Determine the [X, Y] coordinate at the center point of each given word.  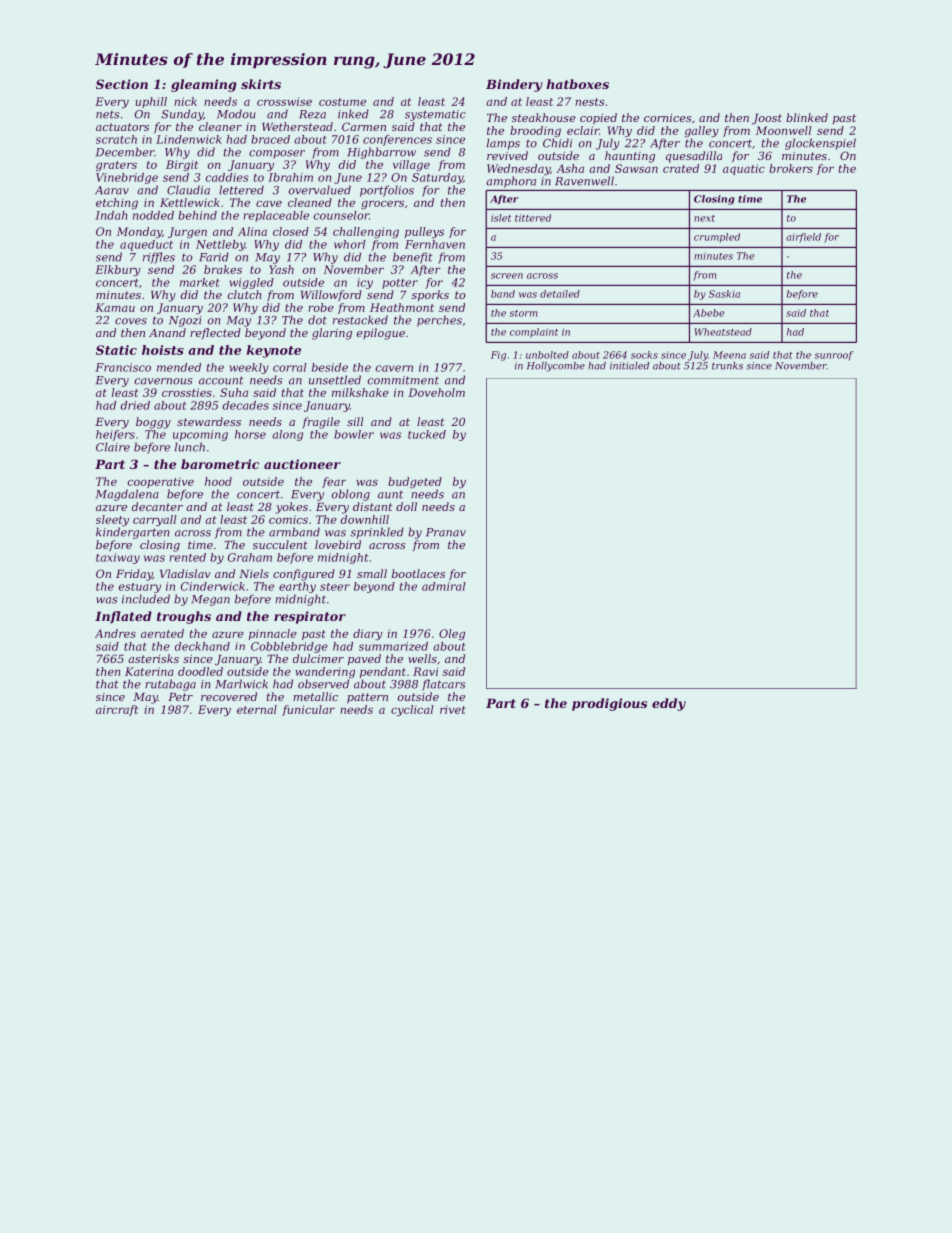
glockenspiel [820, 144]
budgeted [415, 482]
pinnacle [273, 634]
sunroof [834, 356]
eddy [669, 704]
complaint [534, 333]
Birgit [182, 165]
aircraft [117, 710]
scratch [116, 139]
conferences [397, 140]
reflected [215, 333]
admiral [444, 586]
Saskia [724, 294]
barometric [220, 464]
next [704, 218]
